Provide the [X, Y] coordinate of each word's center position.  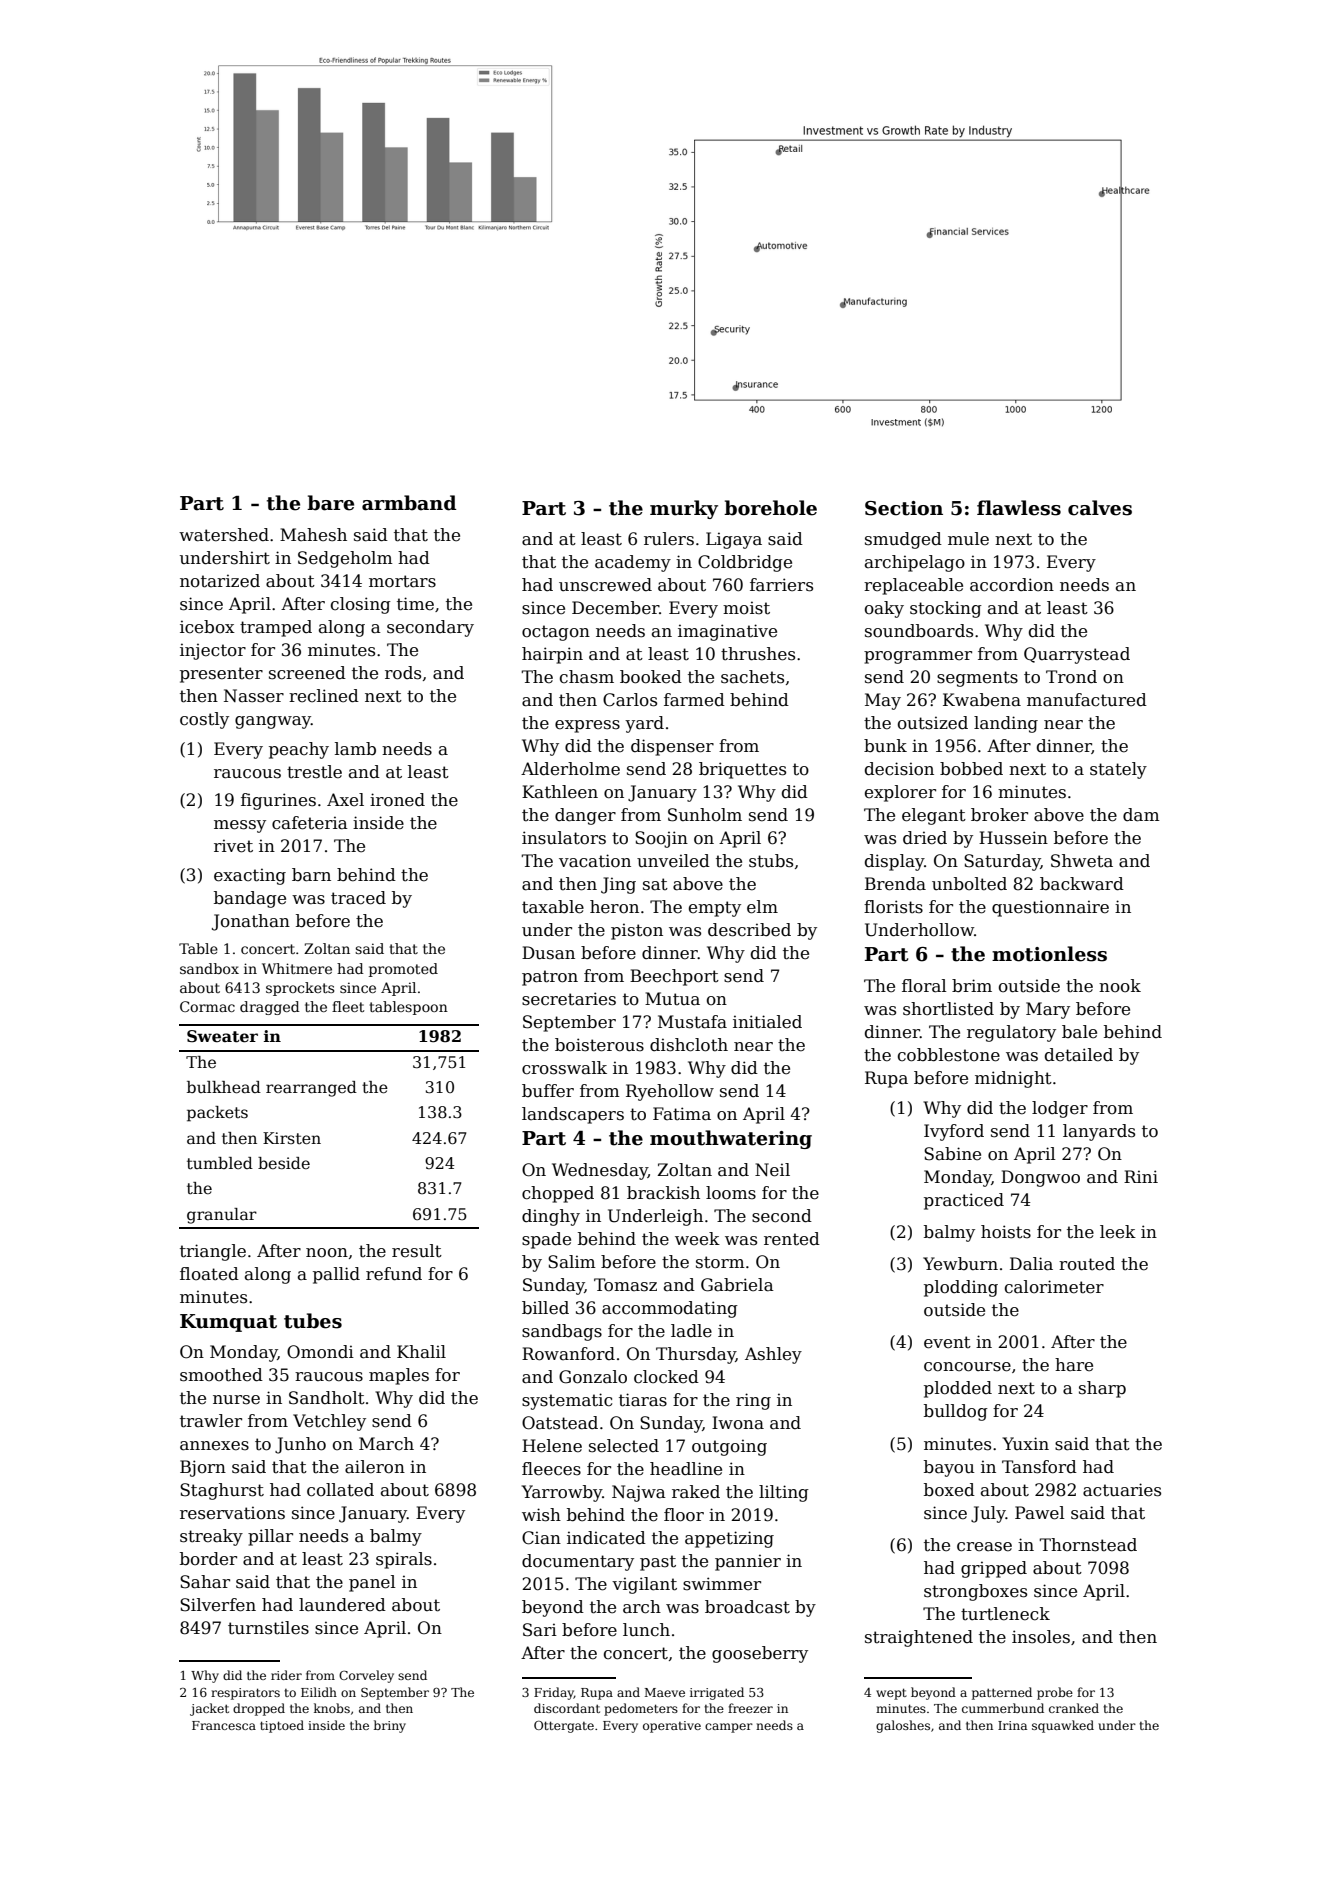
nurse [236, 1400]
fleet [348, 1006]
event [947, 1342]
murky [684, 509]
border [208, 1559]
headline [686, 1469]
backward [1082, 884]
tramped [276, 628]
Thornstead [1088, 1545]
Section [904, 508]
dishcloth [689, 1045]
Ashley [773, 1355]
